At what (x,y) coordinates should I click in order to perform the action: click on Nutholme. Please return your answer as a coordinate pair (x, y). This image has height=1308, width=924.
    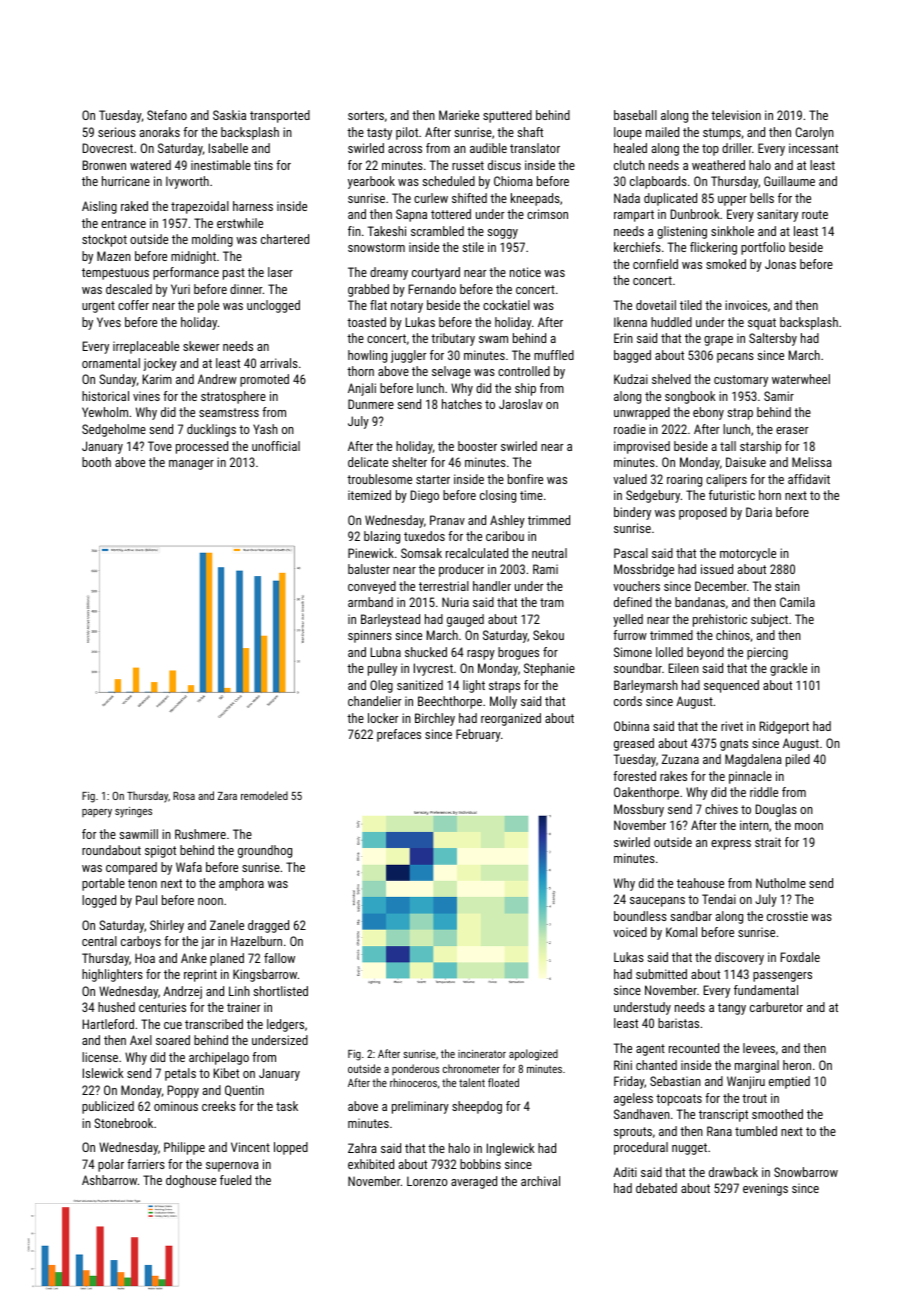
    Looking at the image, I should click on (781, 883).
